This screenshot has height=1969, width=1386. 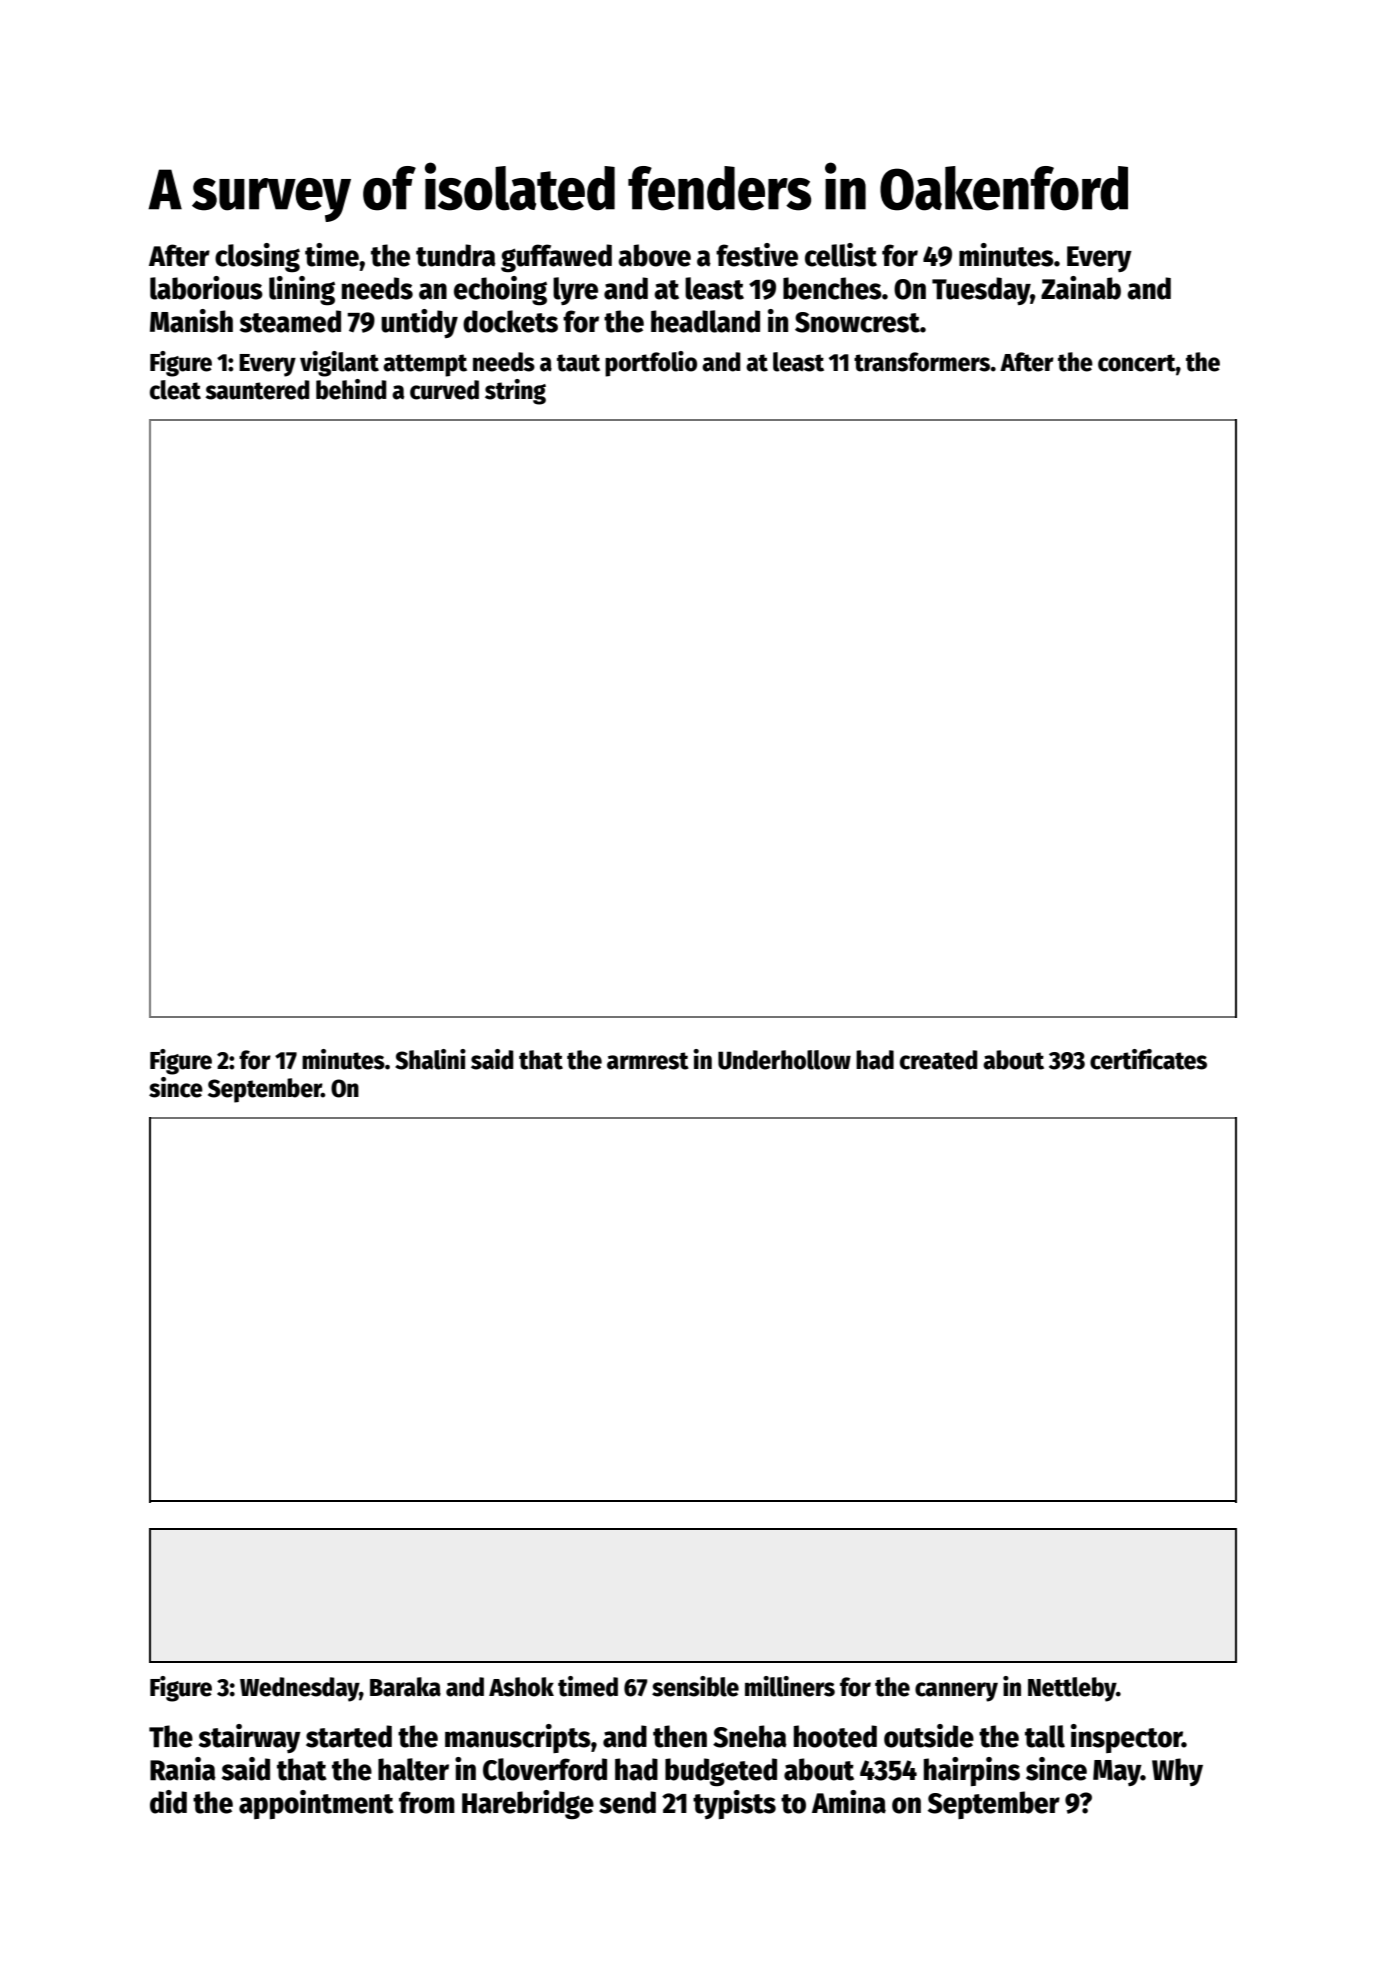 What do you see at coordinates (648, 1061) in the screenshot?
I see `armrest` at bounding box center [648, 1061].
